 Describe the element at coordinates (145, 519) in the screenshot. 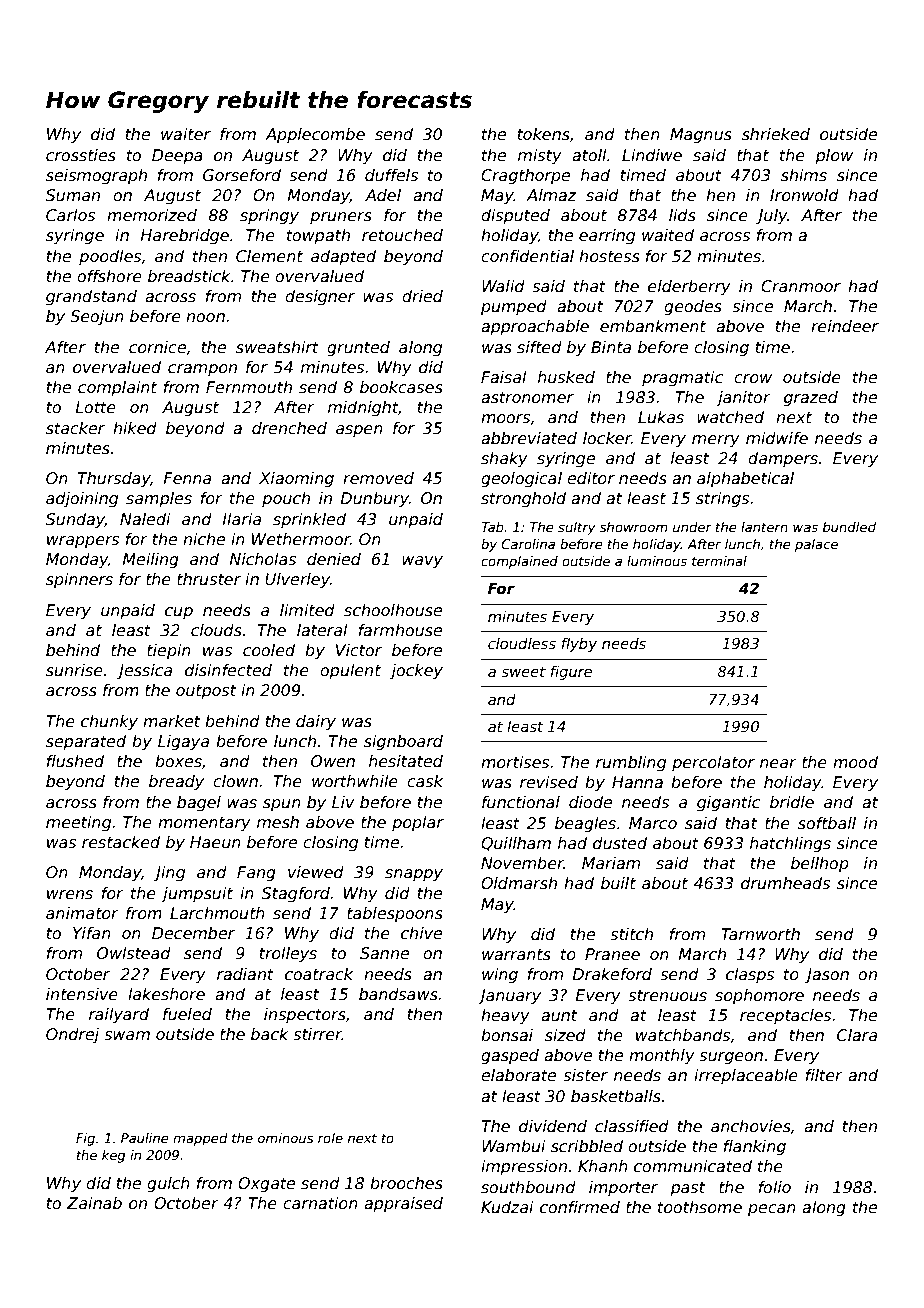

I see `Naledi` at that location.
